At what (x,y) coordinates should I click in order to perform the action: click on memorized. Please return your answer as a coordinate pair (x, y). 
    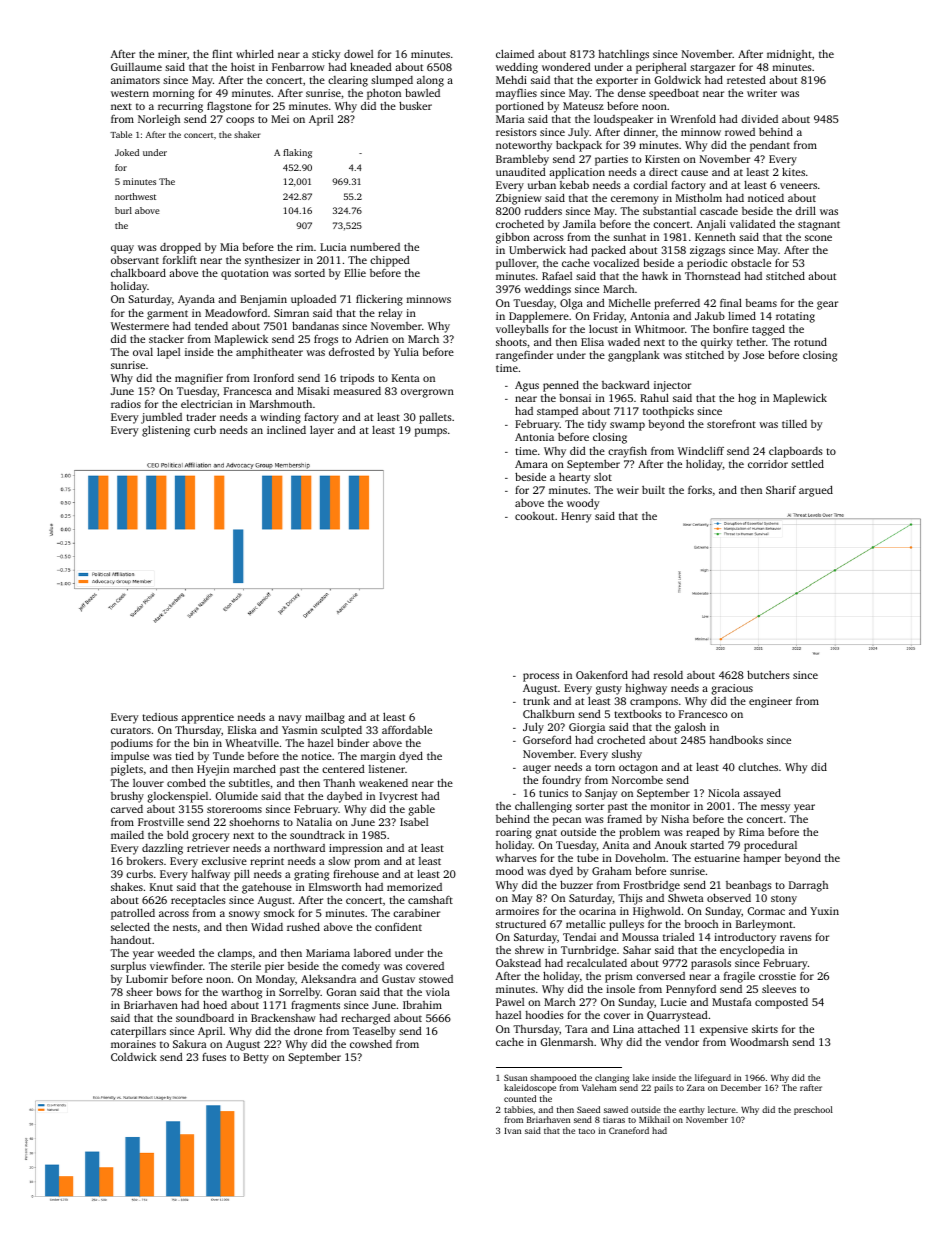
    Looking at the image, I should click on (414, 887).
